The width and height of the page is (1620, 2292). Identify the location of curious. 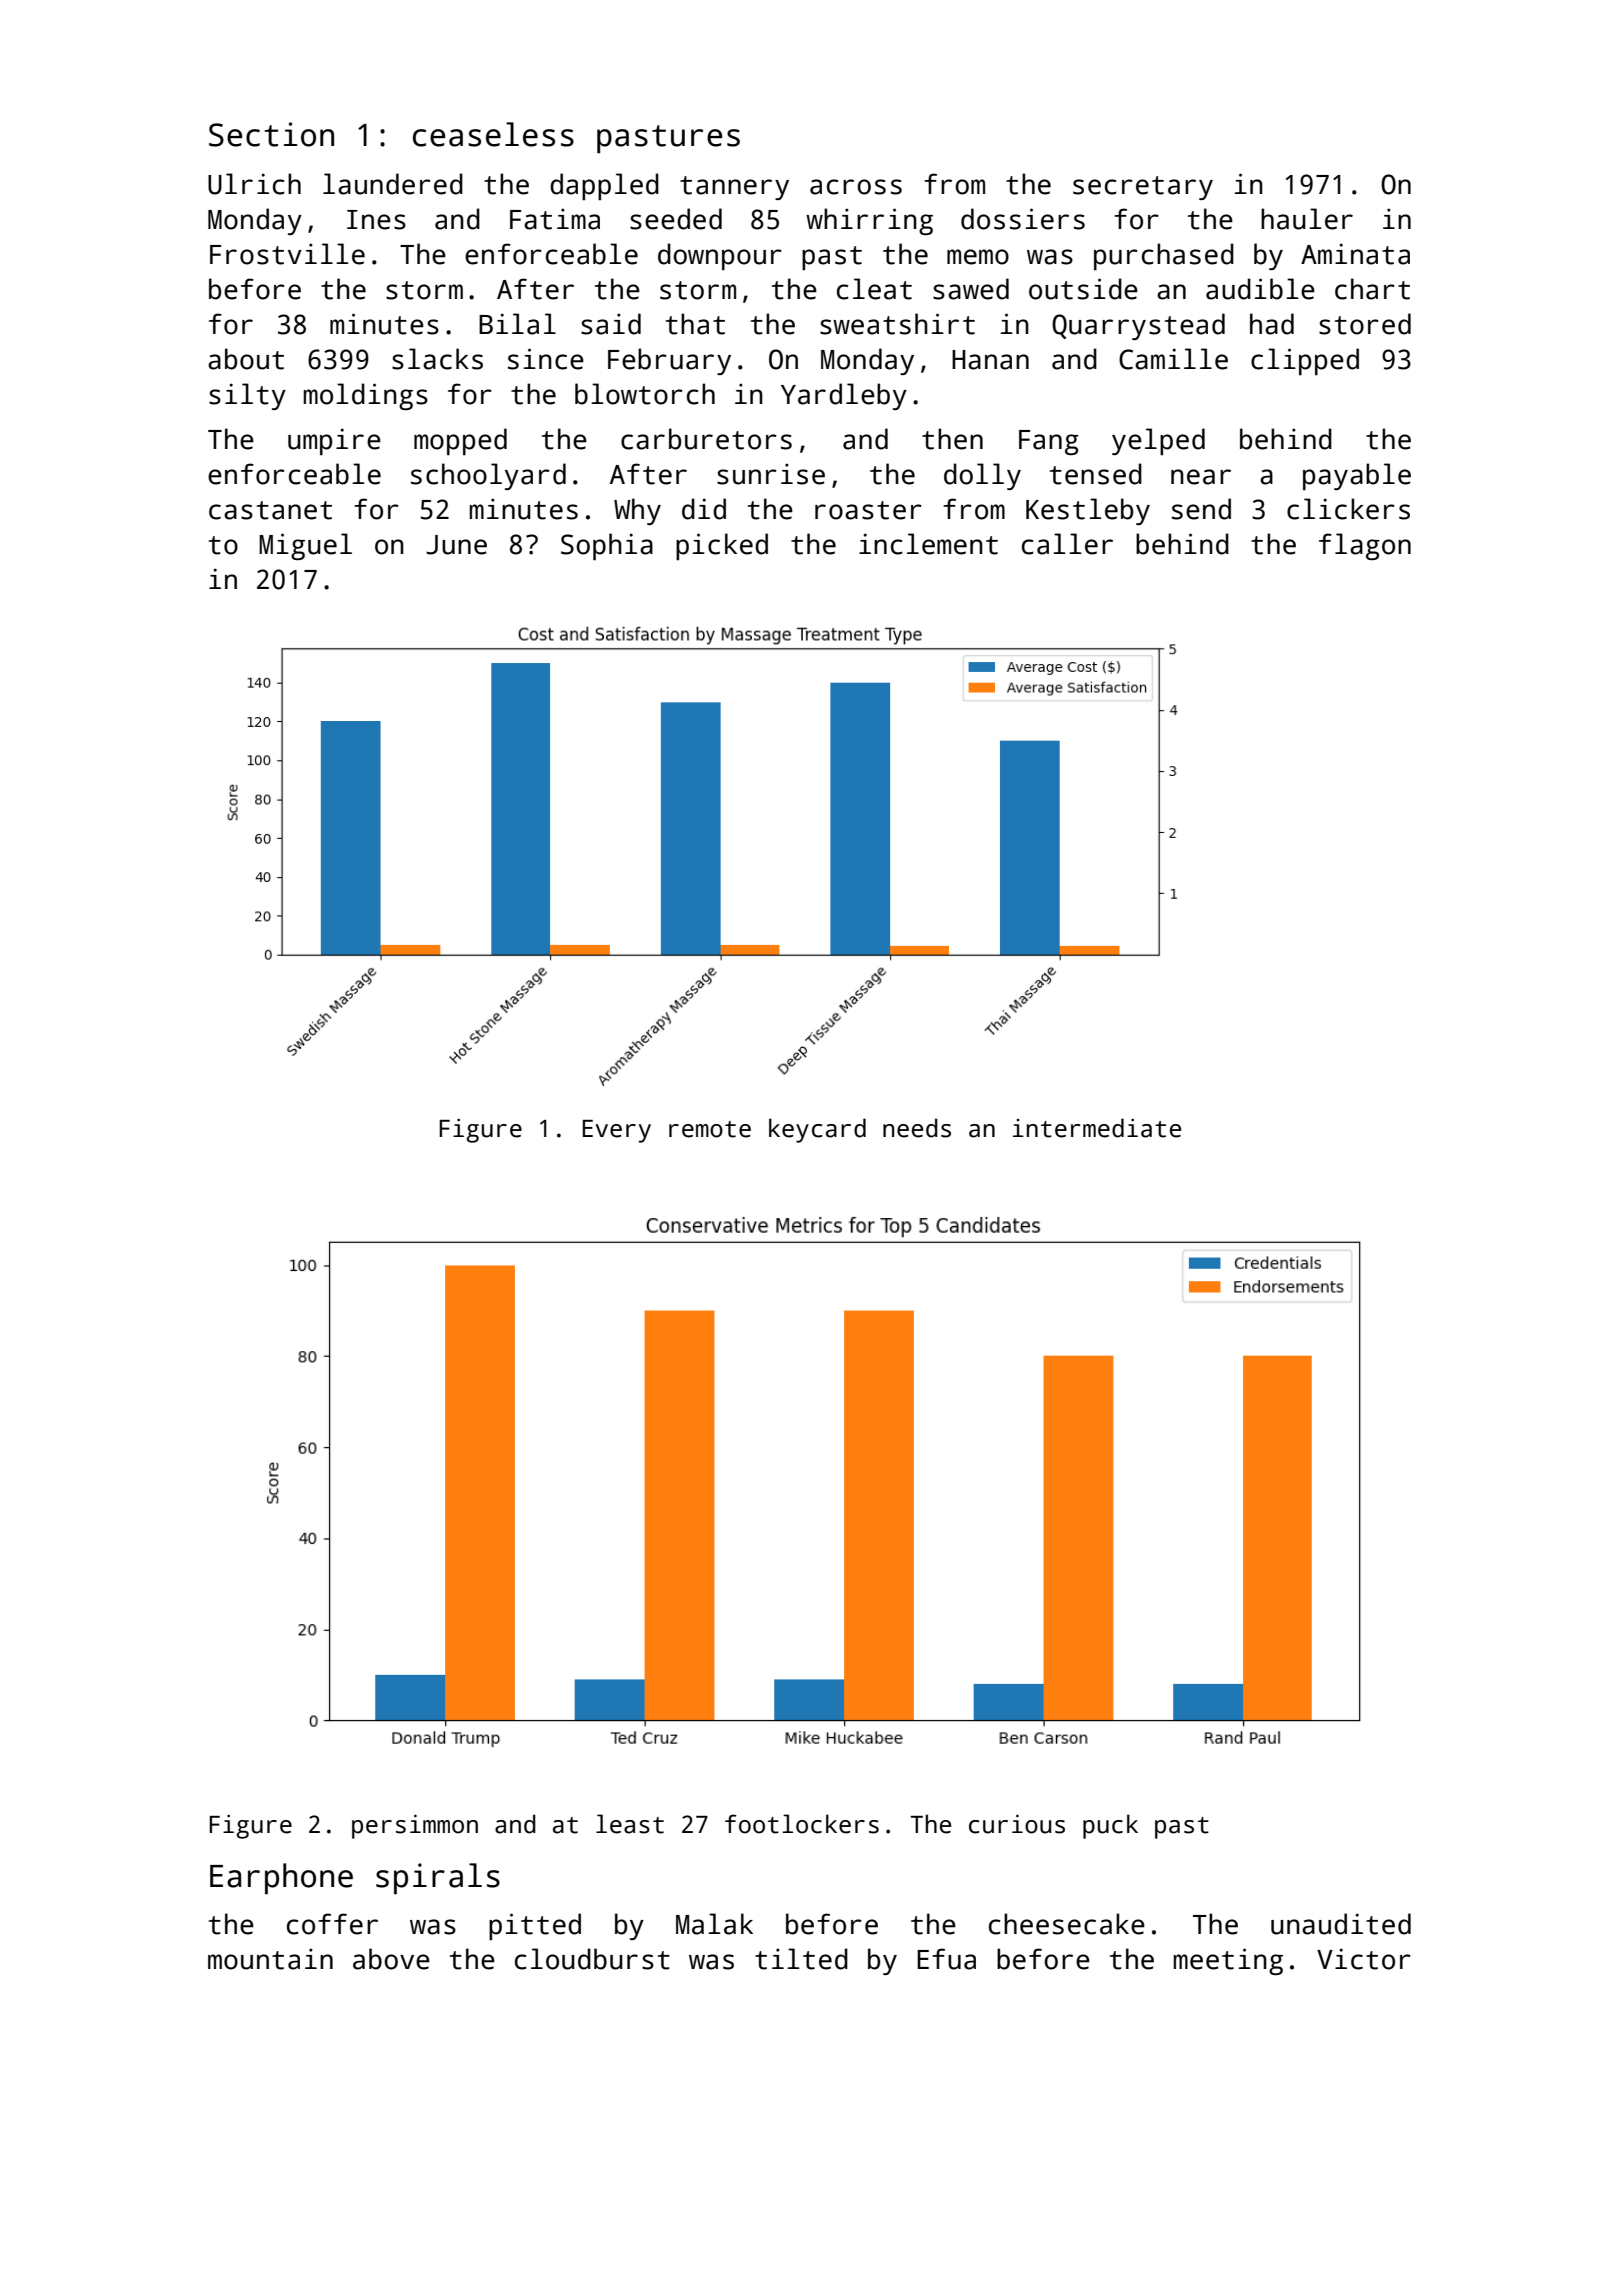
(1017, 1824).
